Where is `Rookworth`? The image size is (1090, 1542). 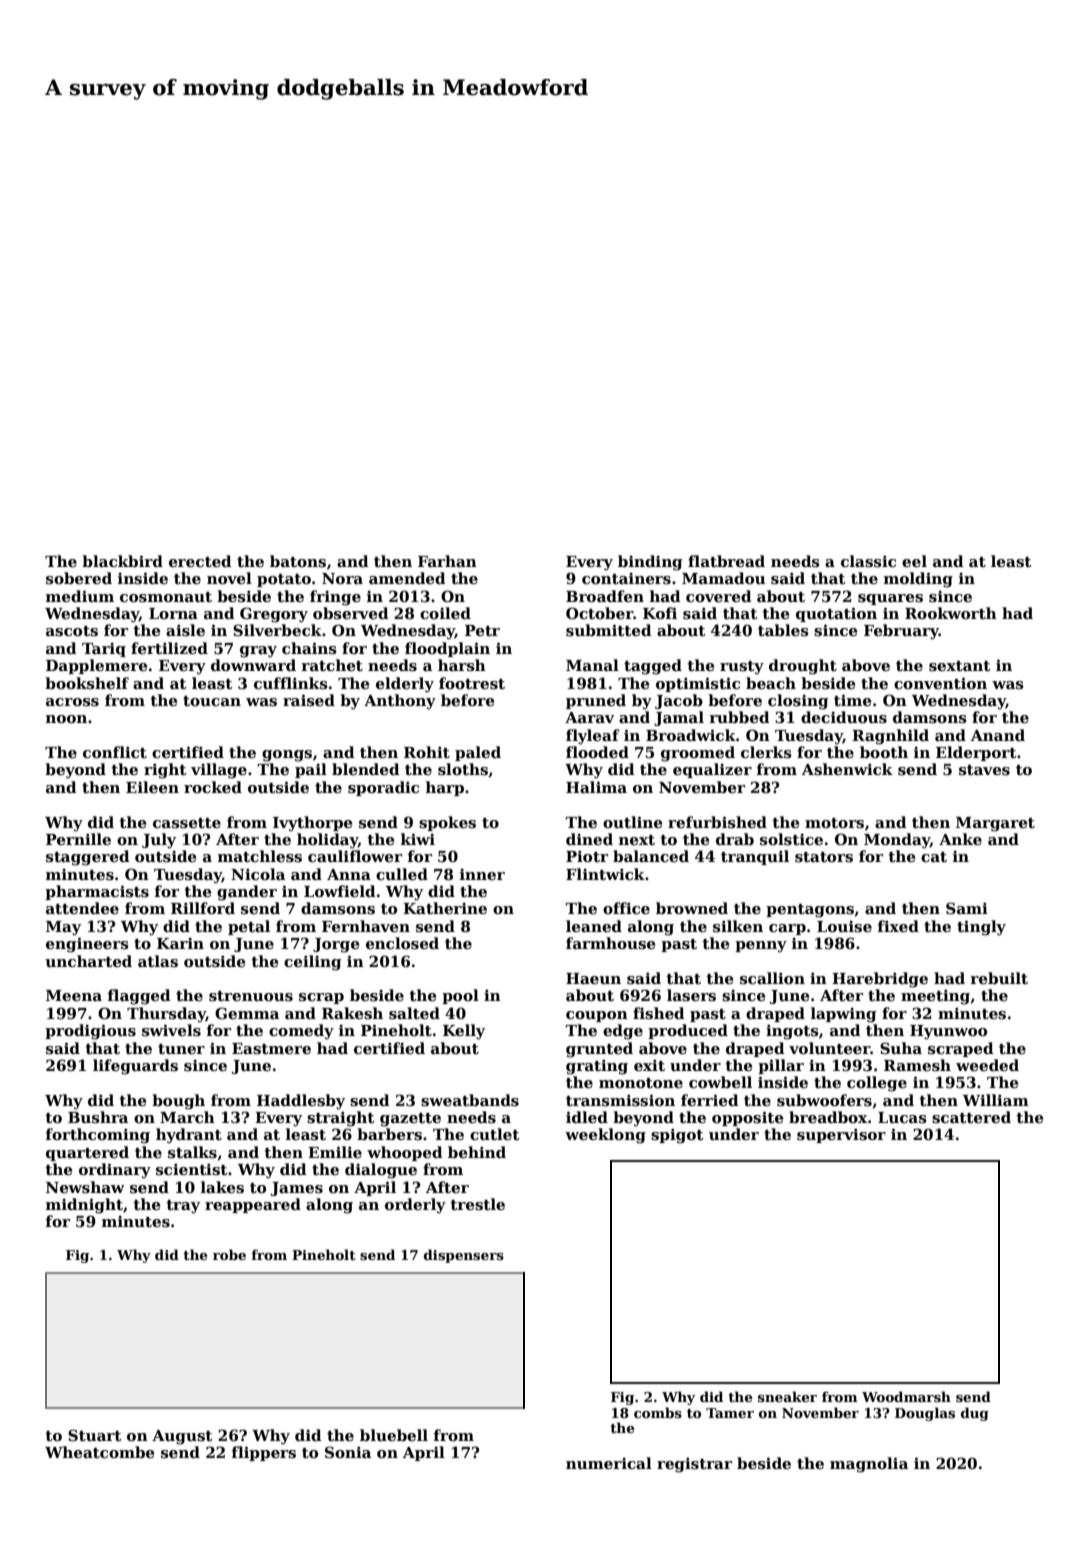 Rookworth is located at coordinates (951, 613).
